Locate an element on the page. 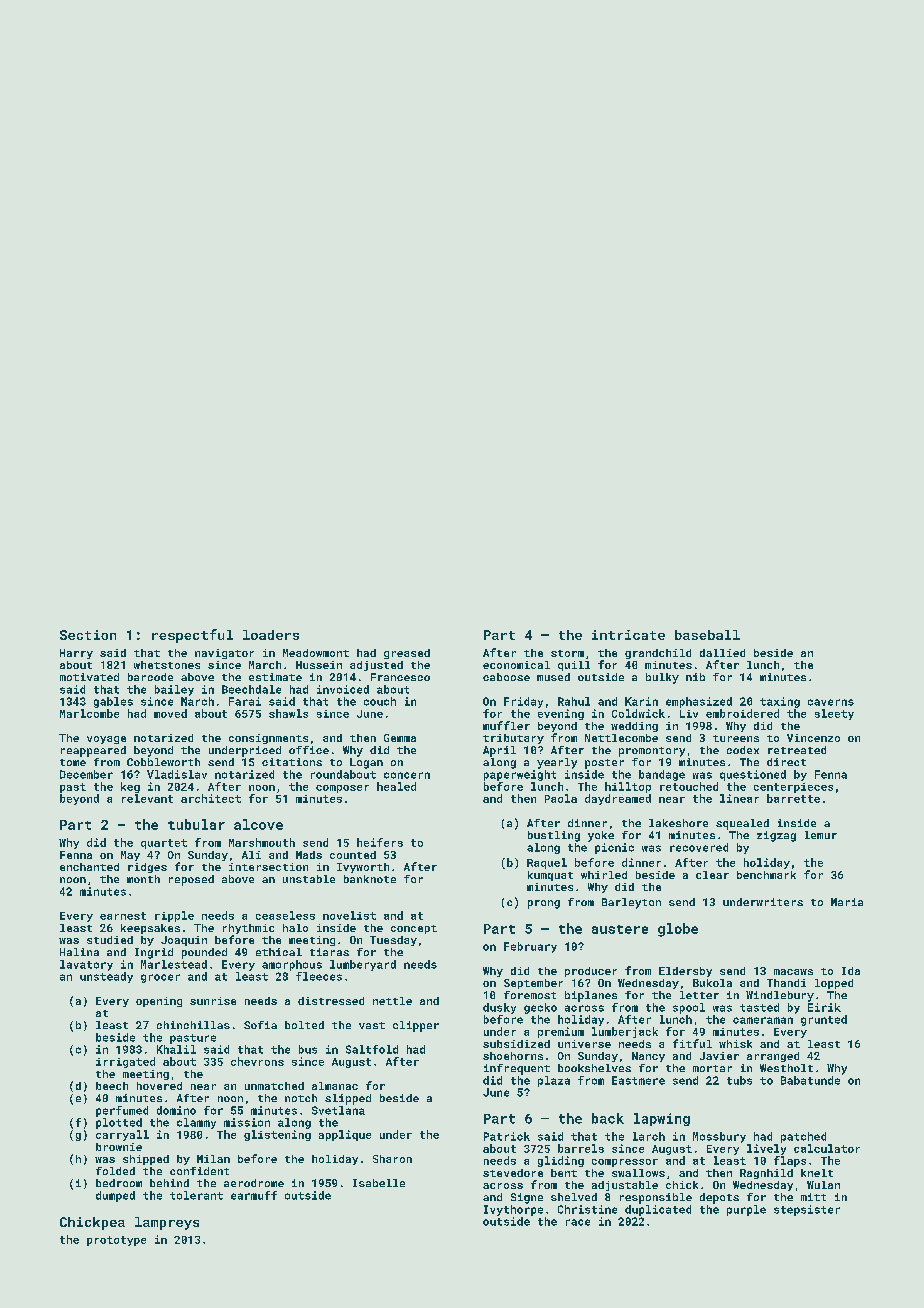  couch is located at coordinates (380, 701).
